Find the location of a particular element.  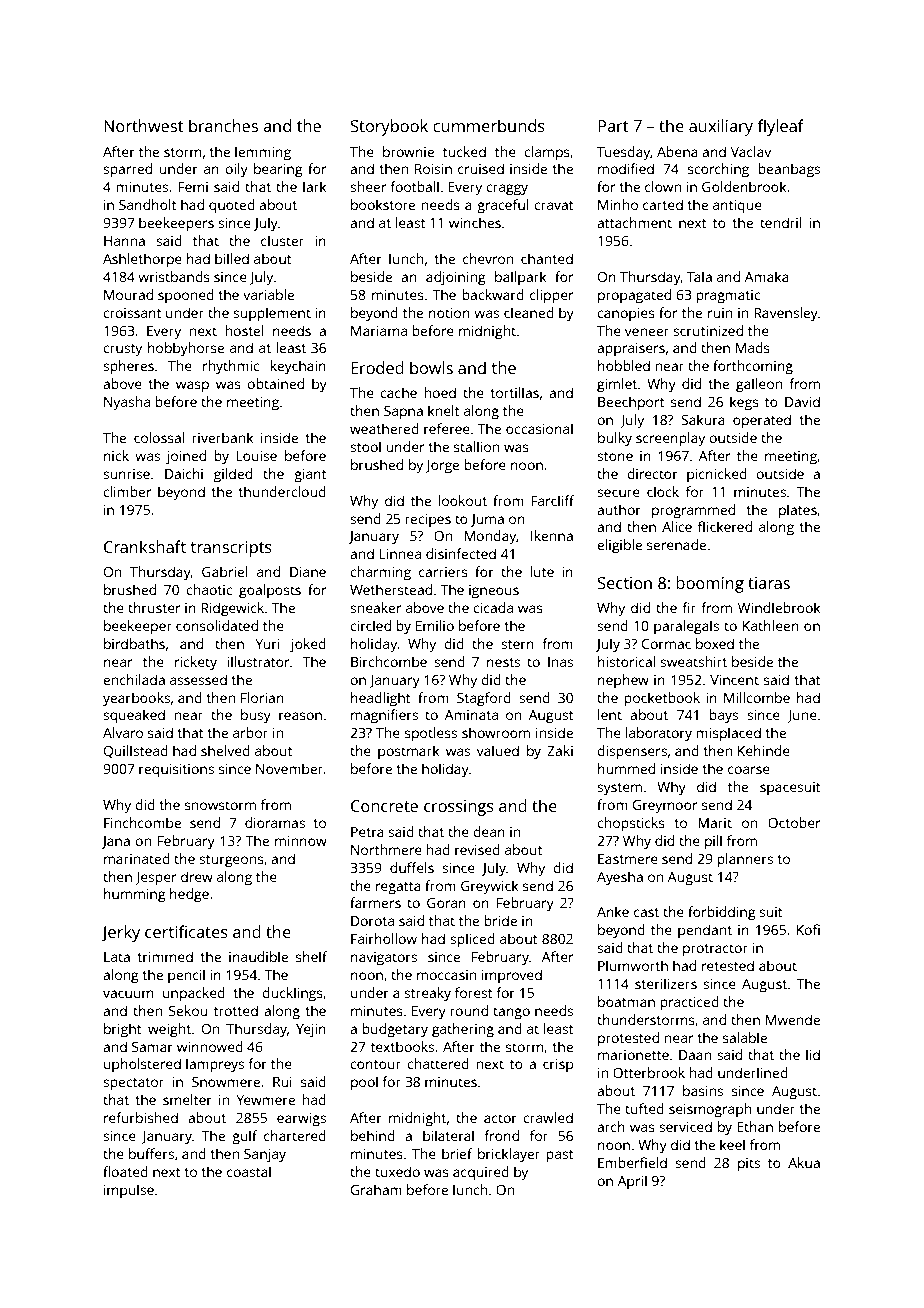

Ikenna is located at coordinates (552, 535).
